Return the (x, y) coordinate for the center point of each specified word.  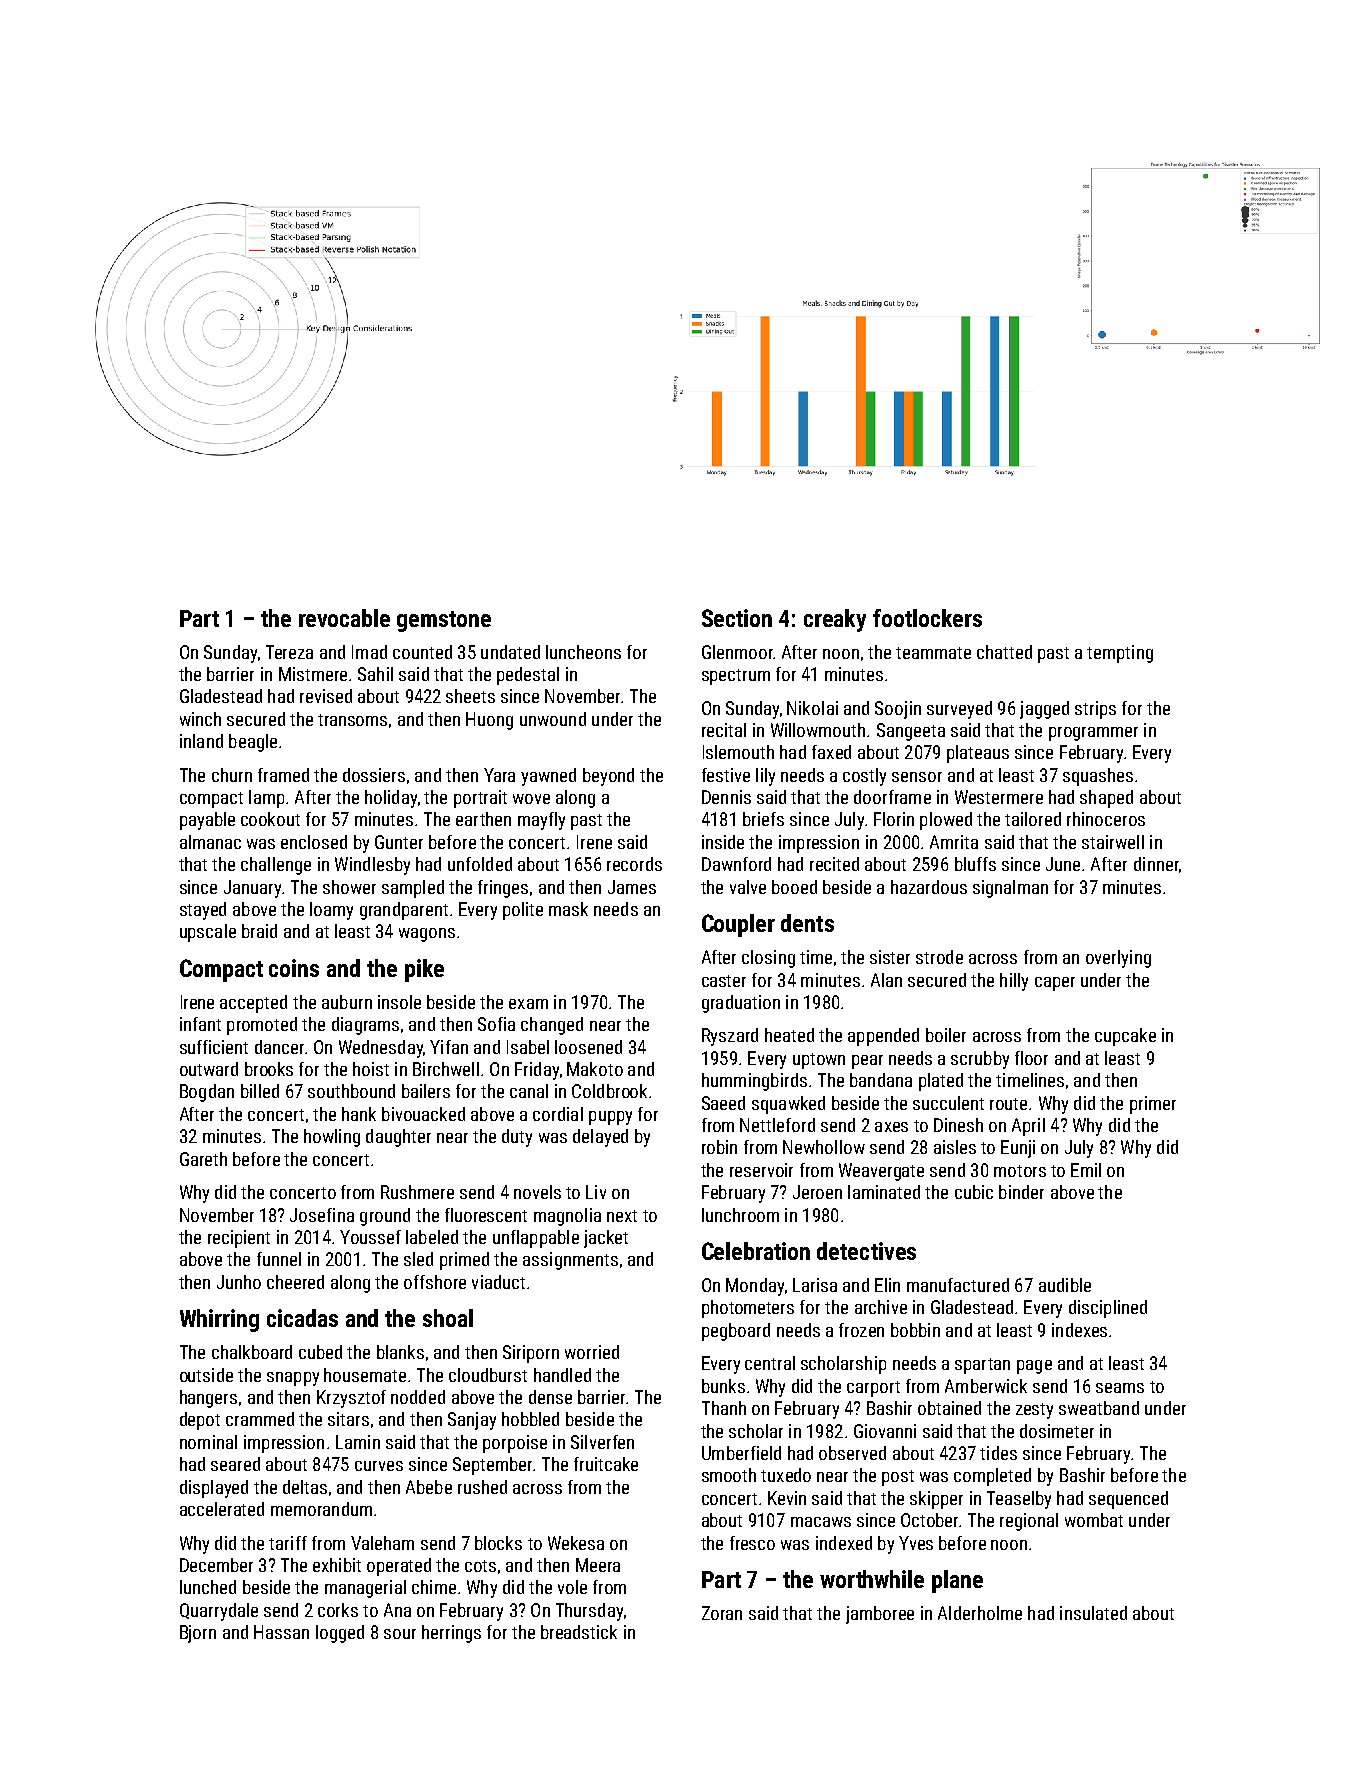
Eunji (1018, 1149)
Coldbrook (609, 1091)
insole (399, 1002)
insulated (1093, 1613)
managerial (365, 1589)
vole (572, 1587)
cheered (295, 1282)
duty (517, 1138)
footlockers (927, 618)
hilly (1014, 982)
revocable (344, 618)
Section (737, 618)
